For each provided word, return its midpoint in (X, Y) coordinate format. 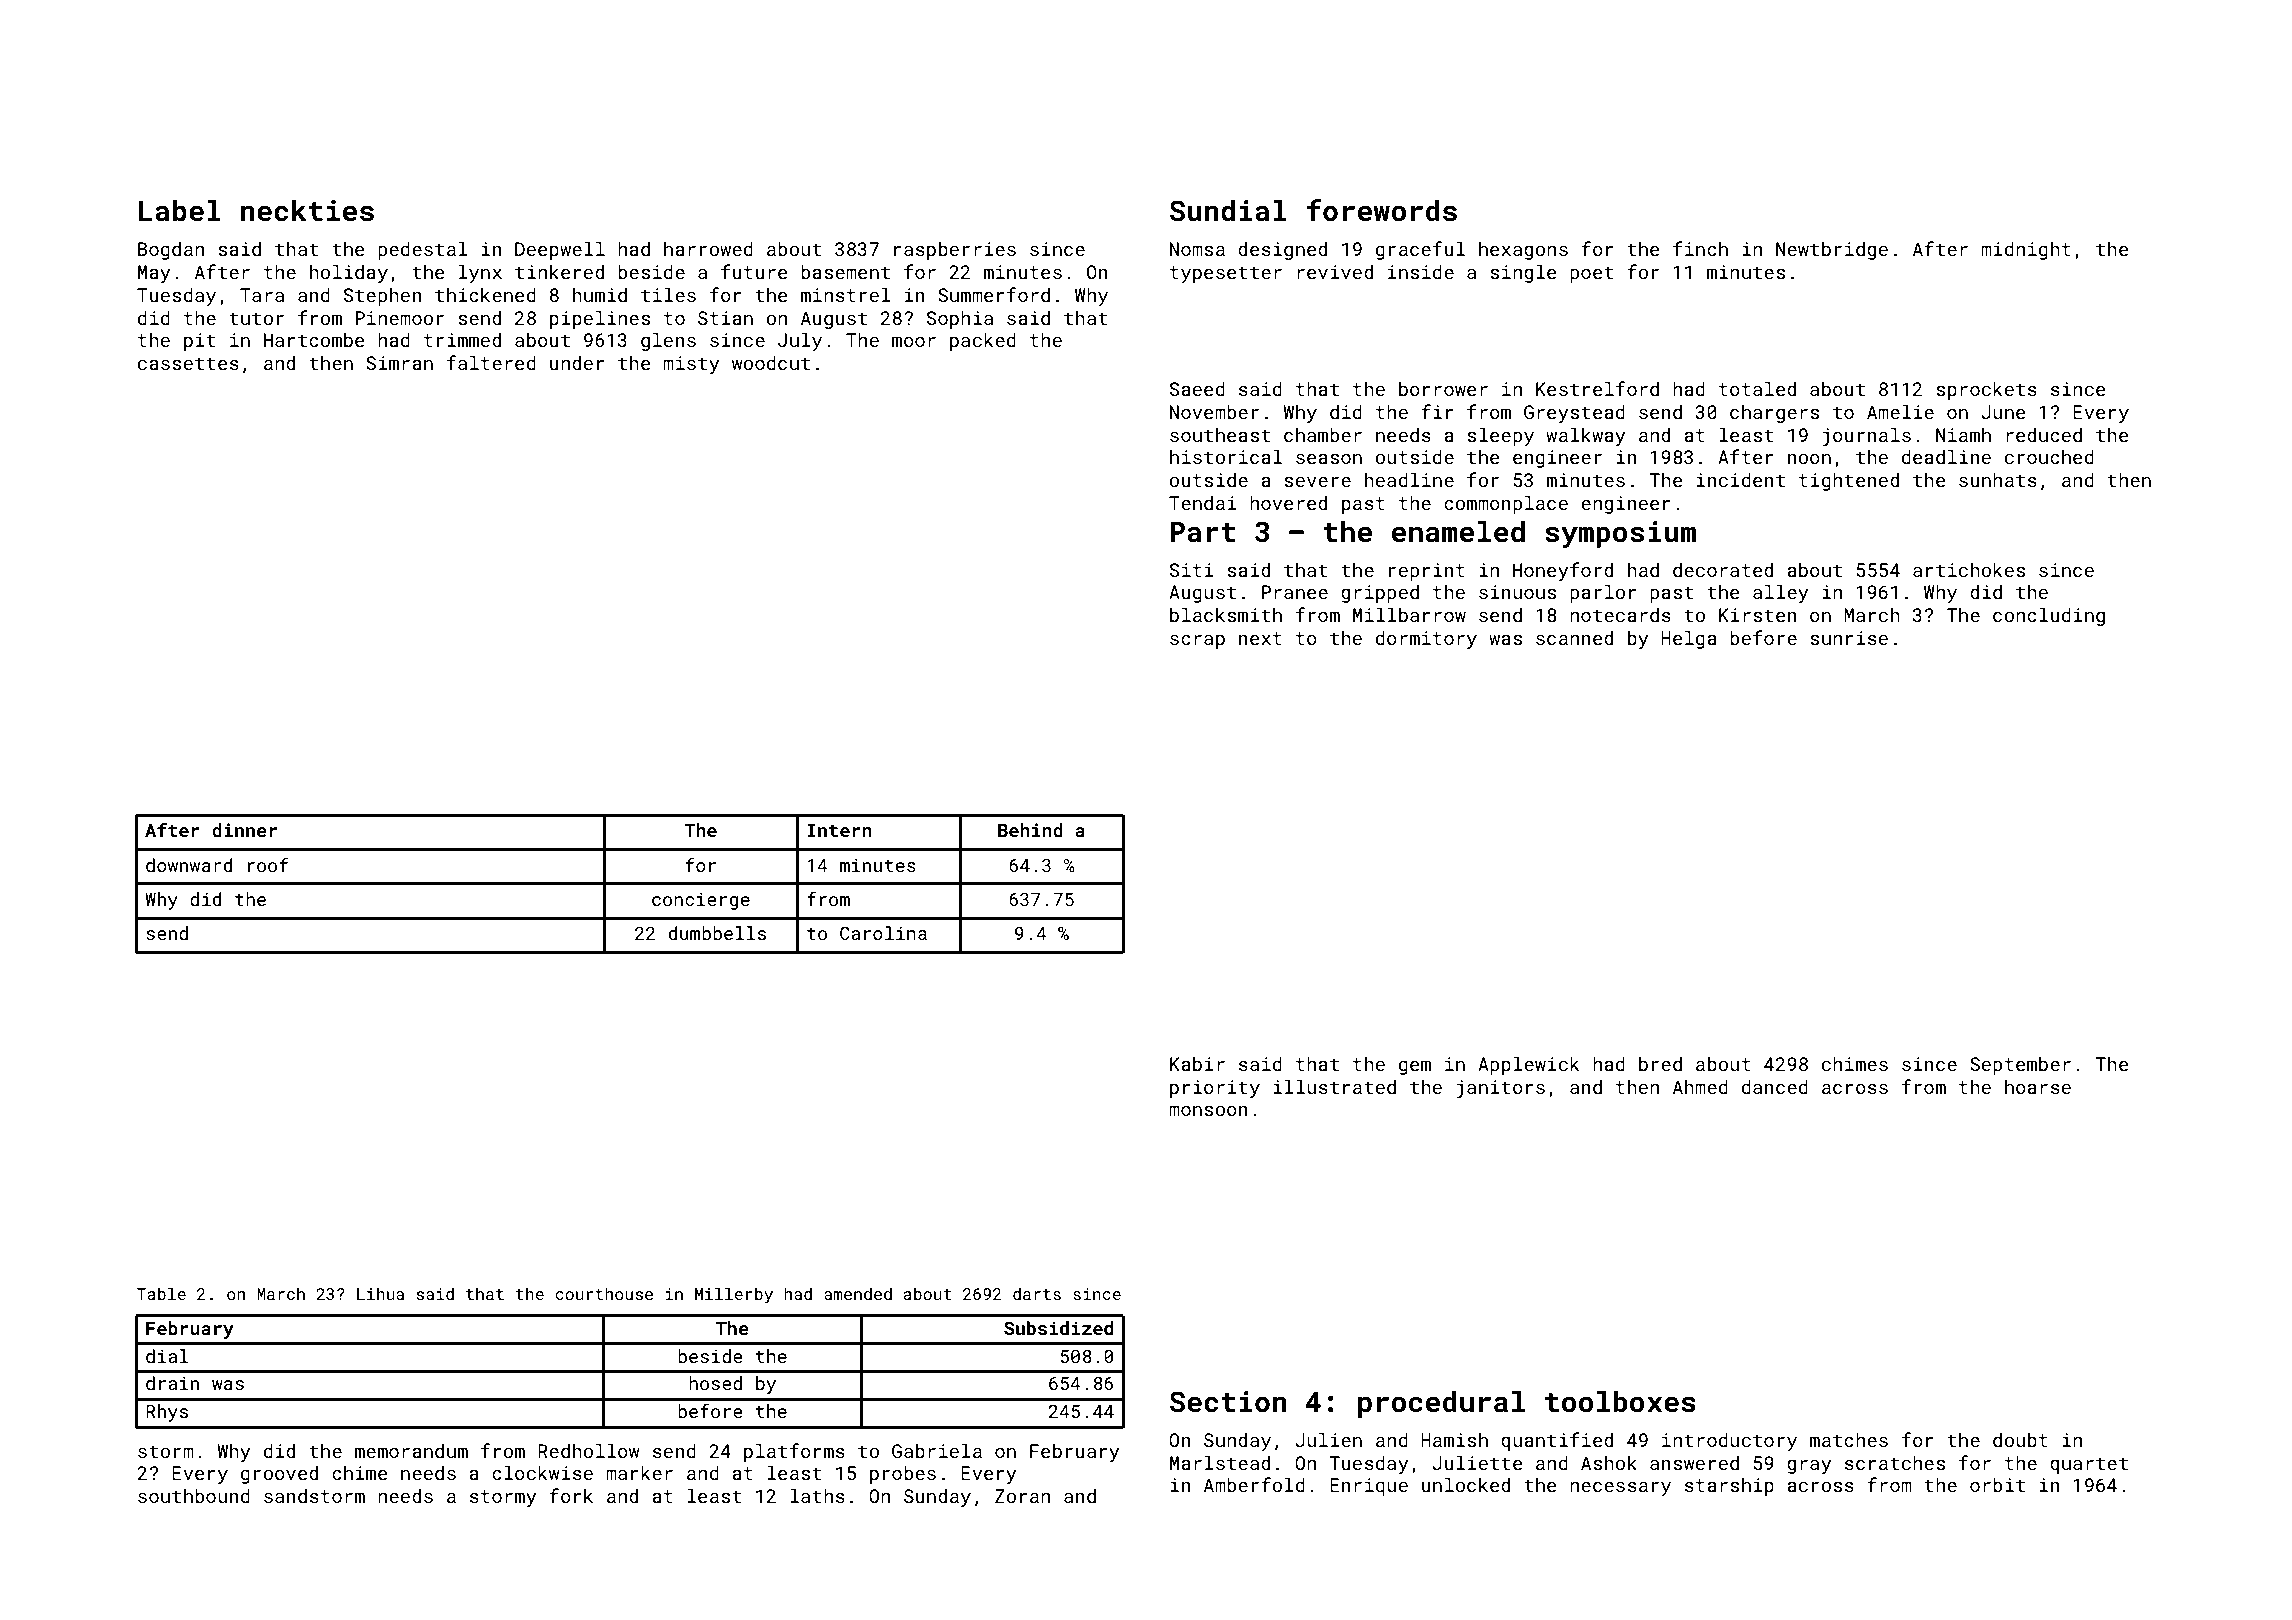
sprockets (1986, 390)
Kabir (1197, 1063)
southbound (194, 1495)
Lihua (380, 1293)
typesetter (1226, 274)
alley (1781, 593)
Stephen (383, 296)
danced (1775, 1086)
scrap (1197, 641)
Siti (1192, 570)
